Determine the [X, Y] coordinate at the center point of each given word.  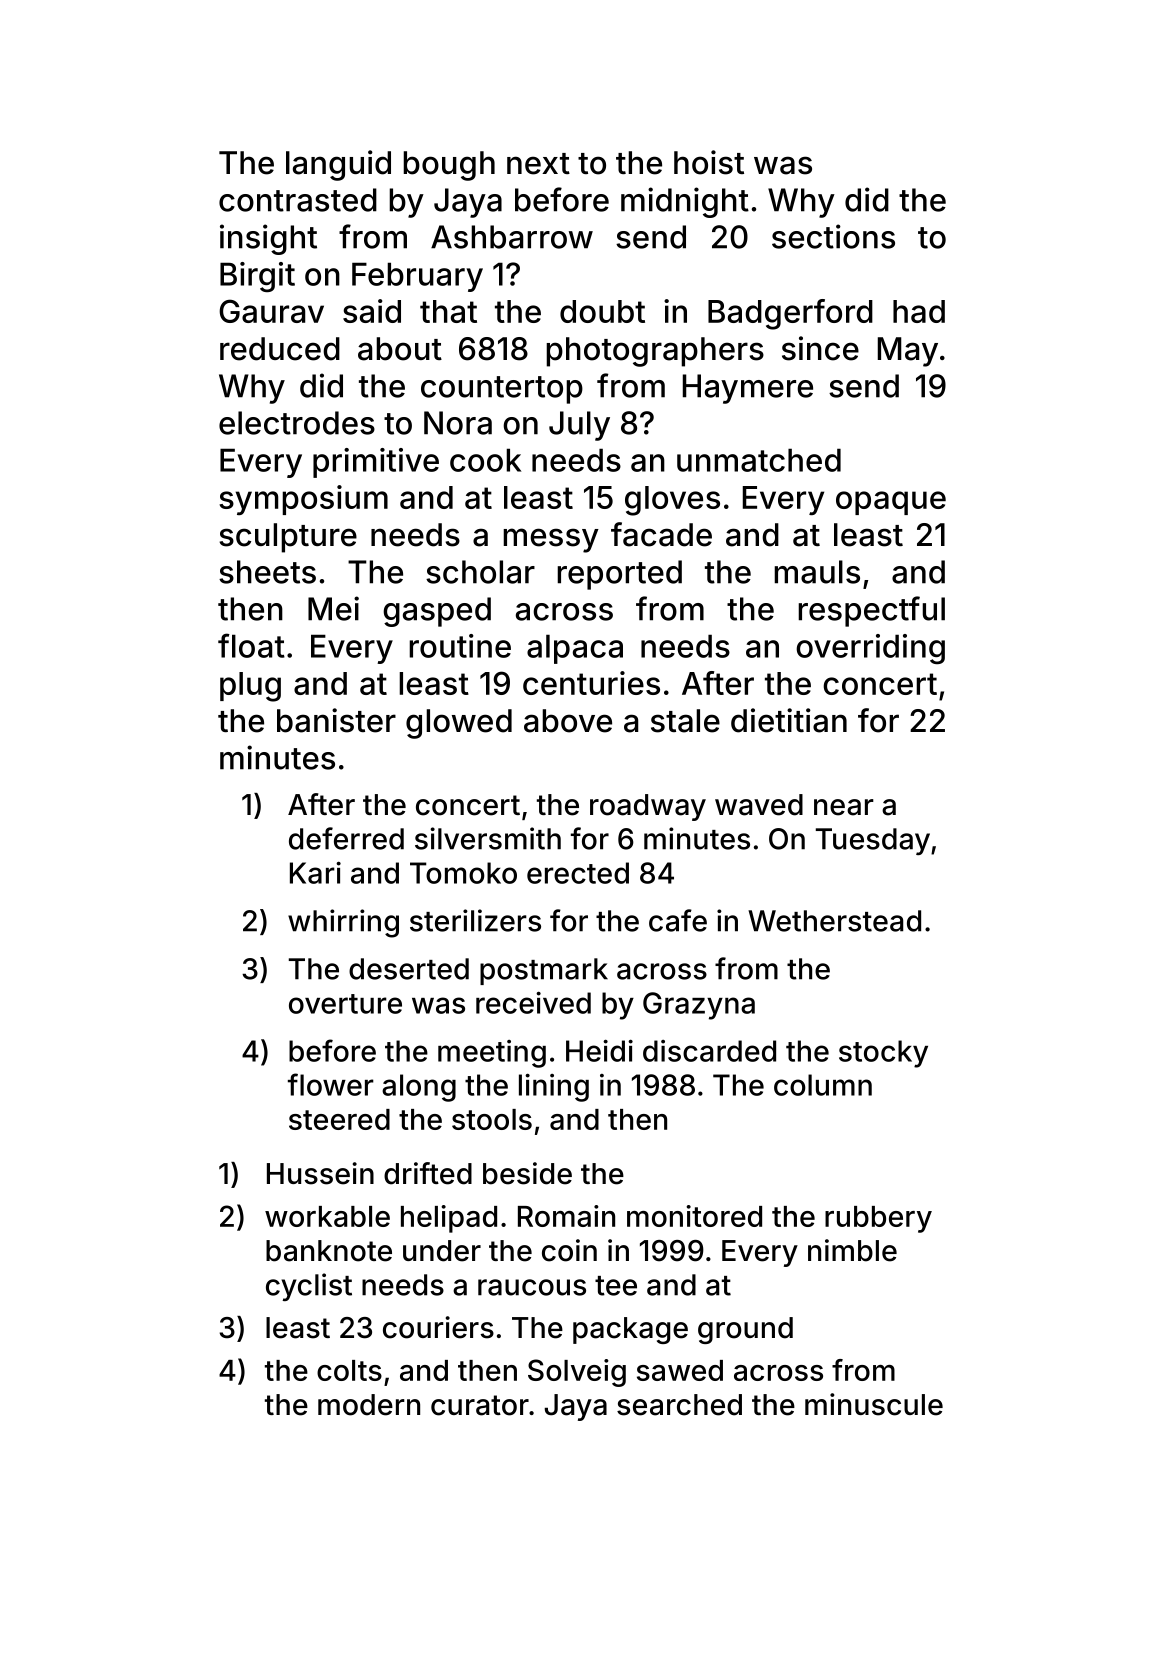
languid [338, 165]
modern [369, 1405]
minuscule [874, 1404]
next [538, 164]
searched [679, 1405]
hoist [709, 162]
